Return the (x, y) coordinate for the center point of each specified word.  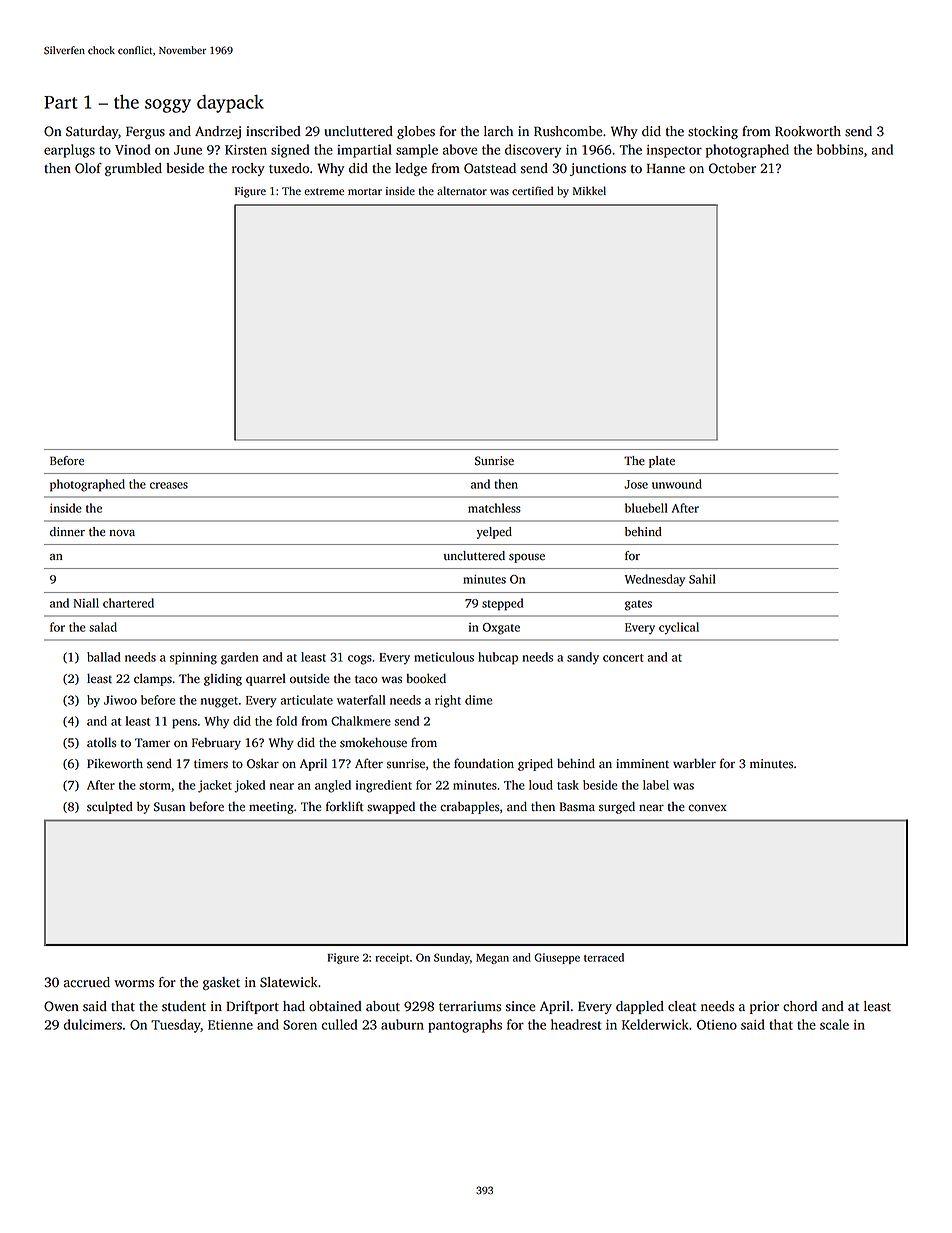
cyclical (679, 628)
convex (707, 808)
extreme (324, 192)
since (520, 1006)
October (732, 168)
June (188, 150)
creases (169, 485)
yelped (494, 533)
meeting (271, 808)
